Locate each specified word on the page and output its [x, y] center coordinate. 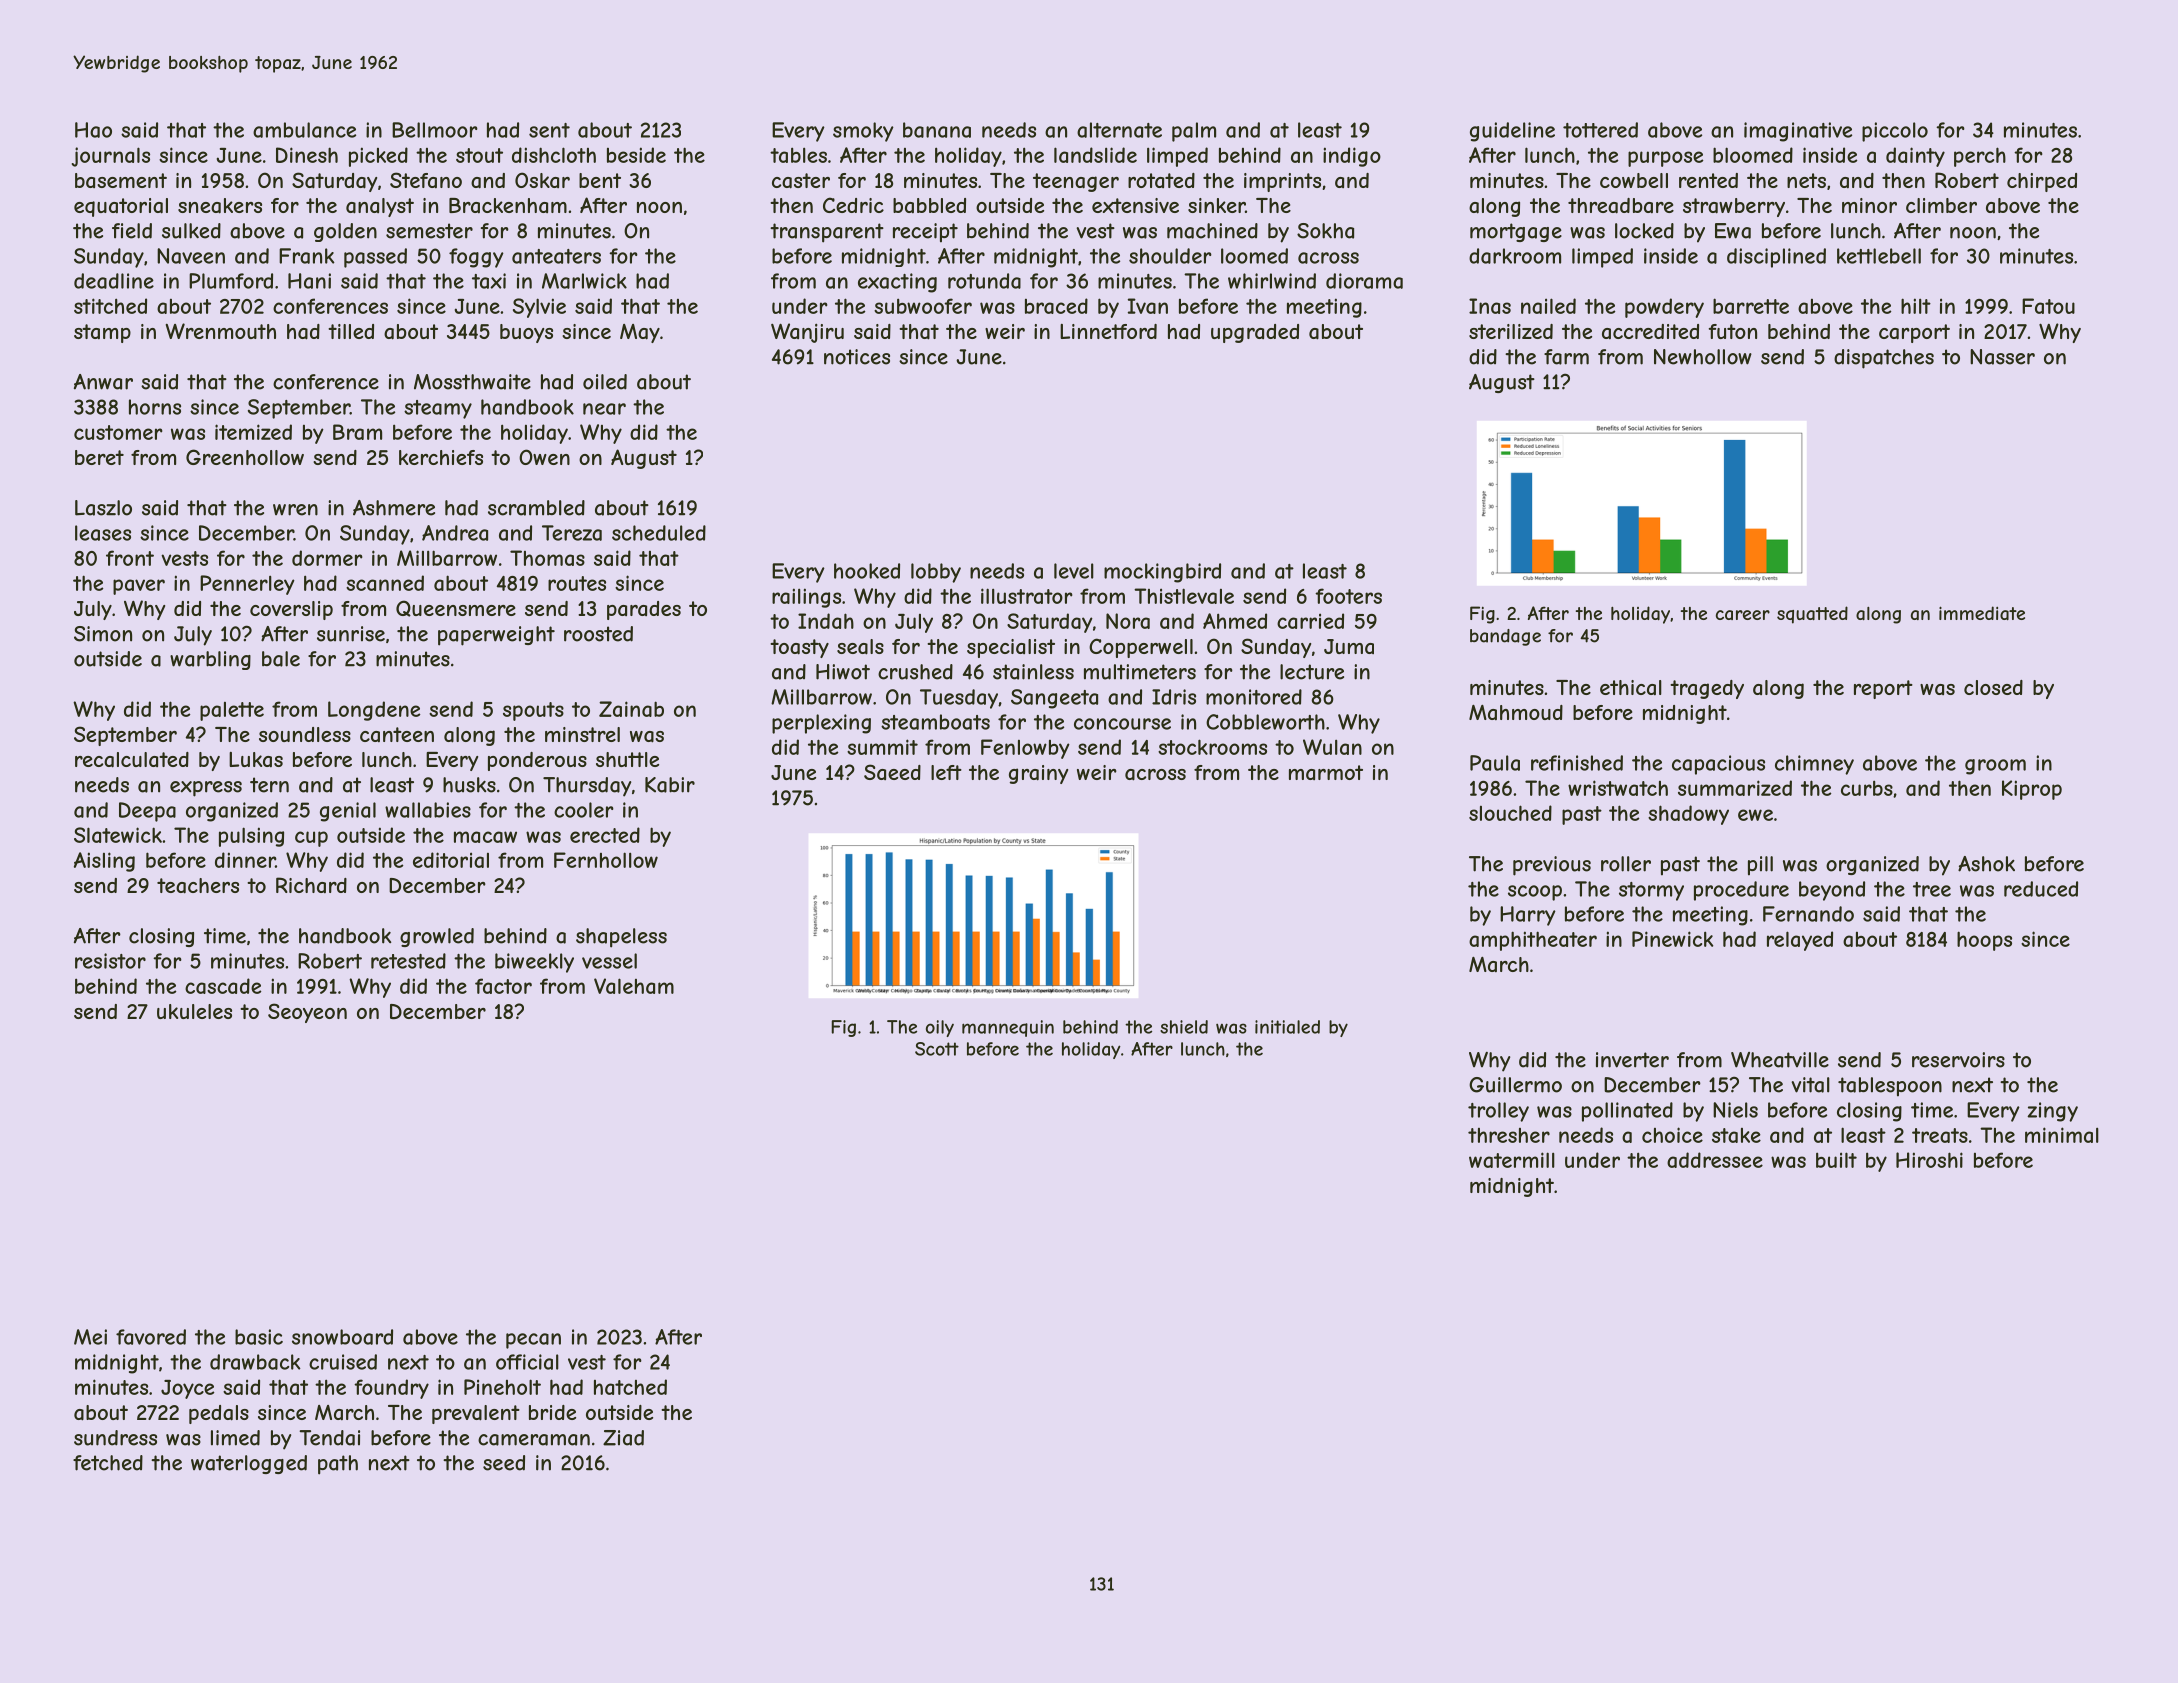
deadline [114, 281]
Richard [311, 885]
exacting [897, 283]
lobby [936, 573]
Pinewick [1672, 939]
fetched [108, 1463]
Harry [1528, 916]
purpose [1665, 159]
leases [103, 533]
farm [1566, 357]
